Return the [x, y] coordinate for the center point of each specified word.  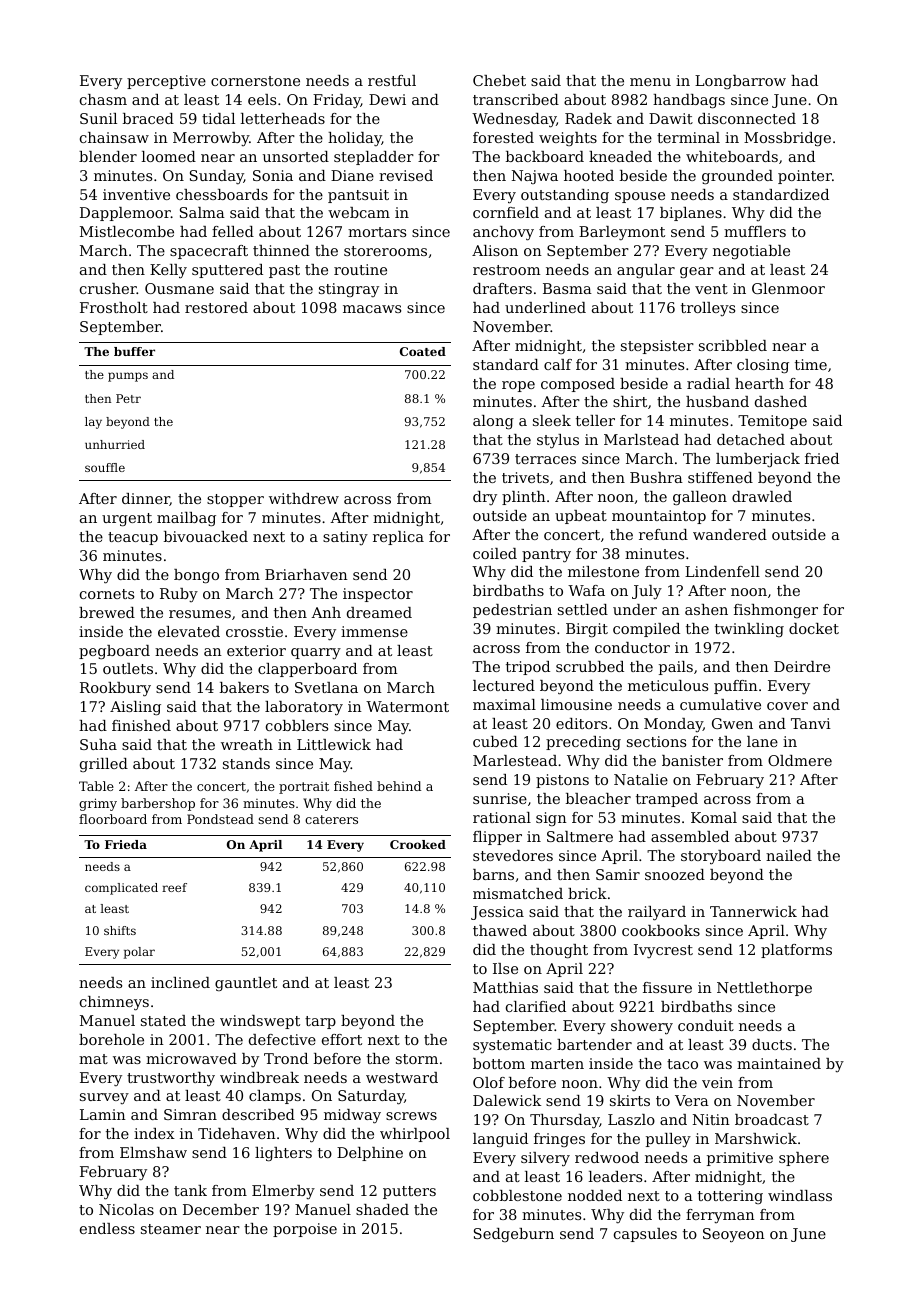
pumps [128, 377]
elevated [189, 631]
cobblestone [517, 1195]
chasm [103, 99]
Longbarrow [740, 82]
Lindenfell [722, 571]
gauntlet [246, 984]
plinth [524, 498]
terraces [545, 459]
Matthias [505, 987]
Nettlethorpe [764, 989]
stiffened [720, 477]
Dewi [387, 99]
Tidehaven [237, 1133]
